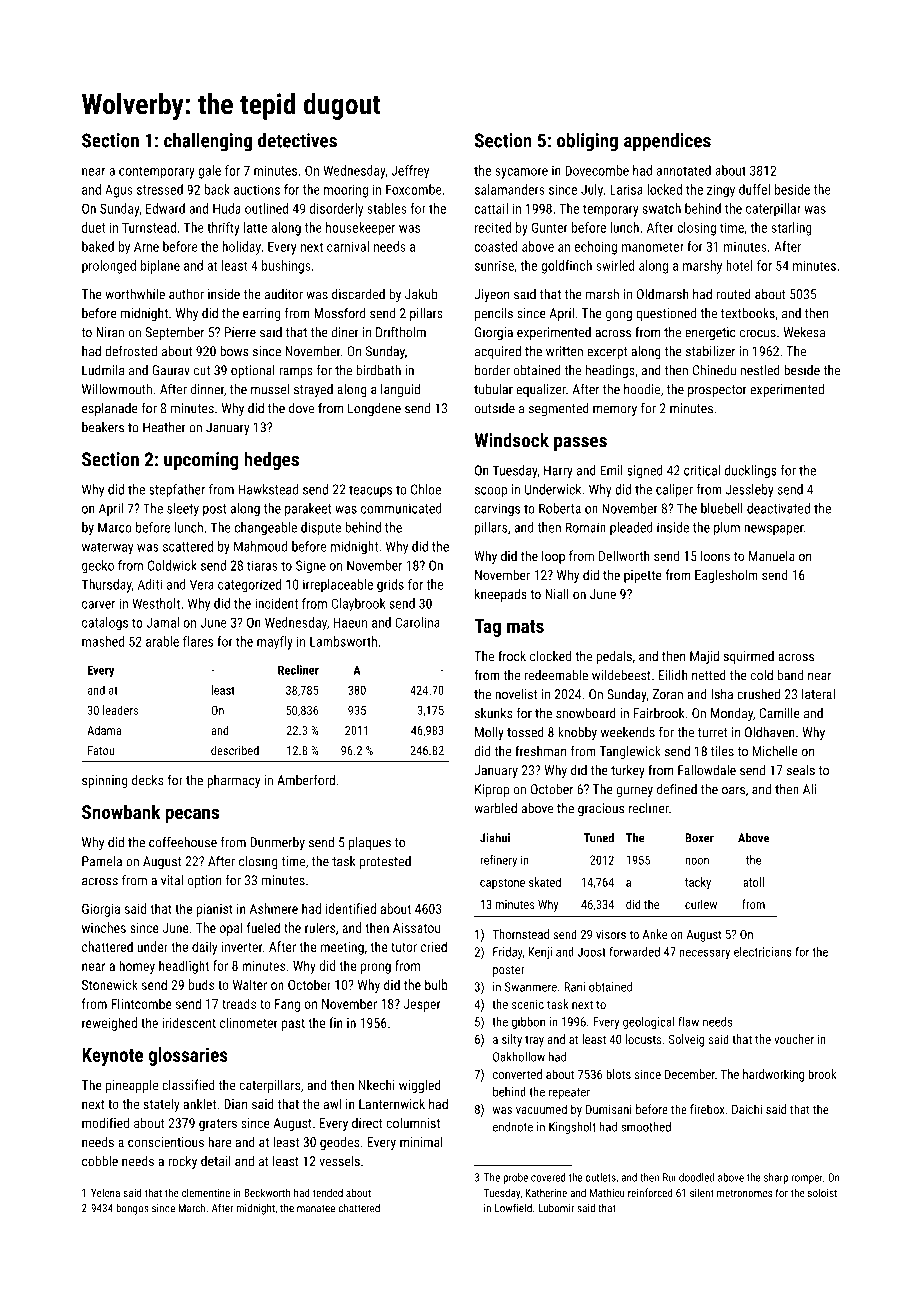 The image size is (924, 1308). What do you see at coordinates (132, 1209) in the screenshot?
I see `bongos` at bounding box center [132, 1209].
